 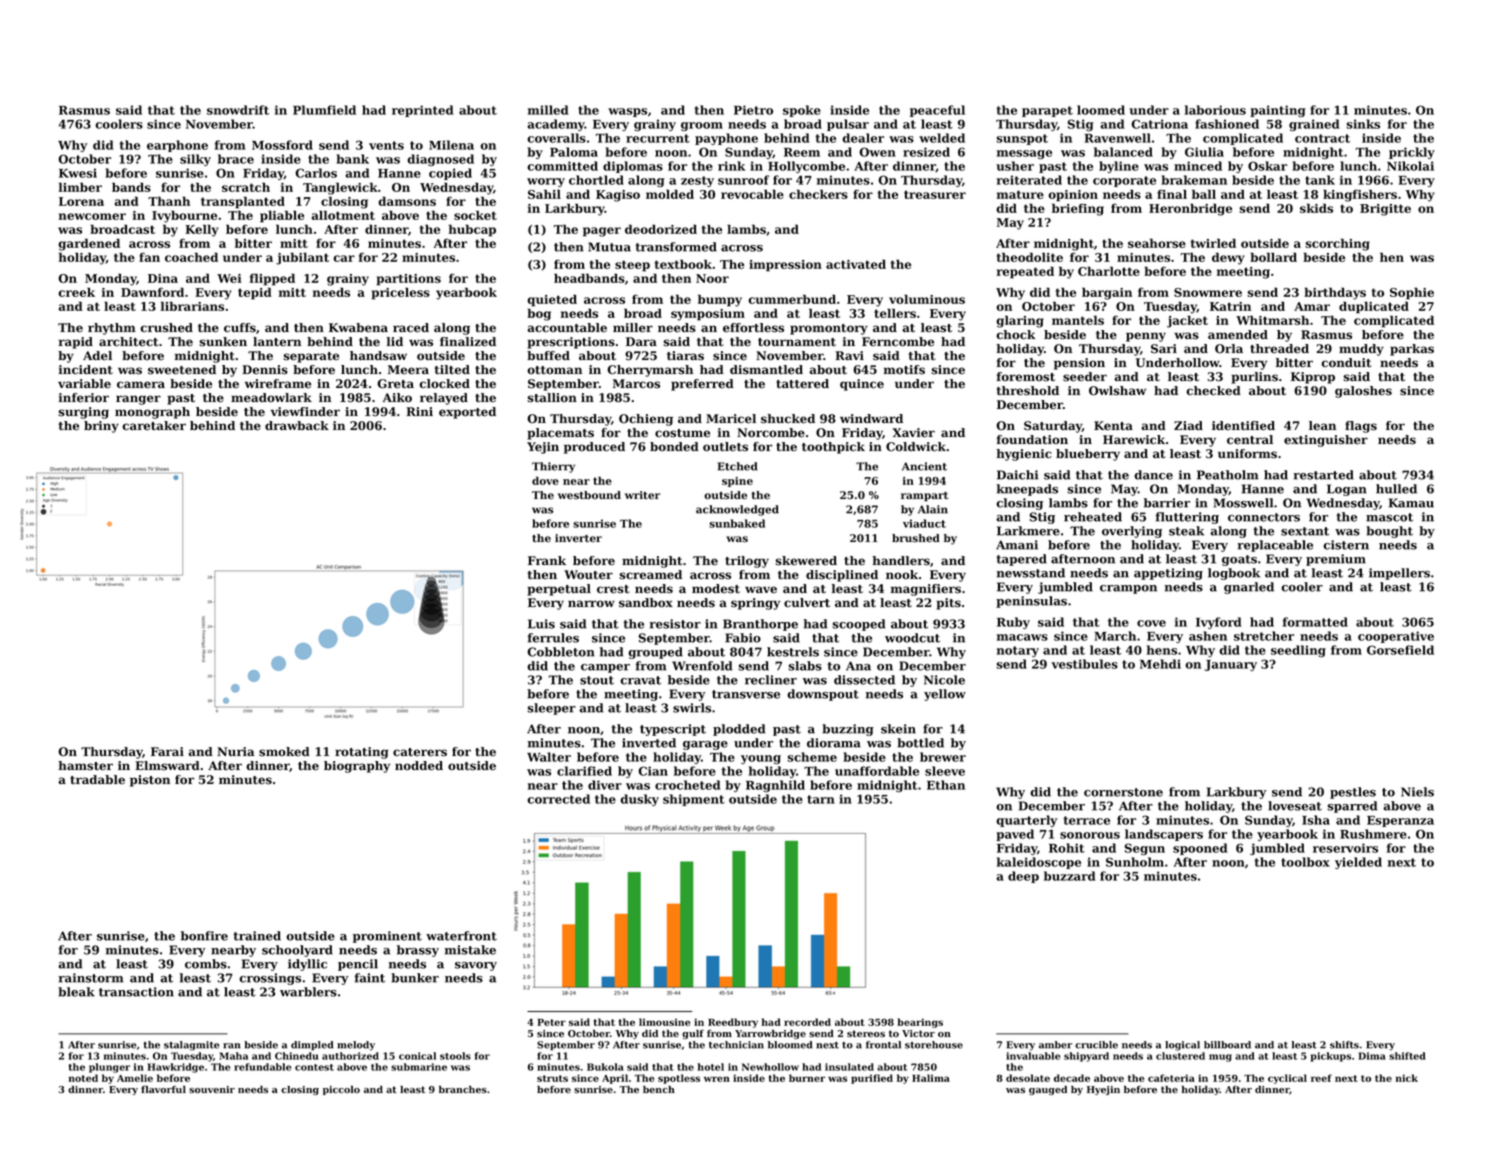 I want to click on Kamau, so click(x=1411, y=503).
